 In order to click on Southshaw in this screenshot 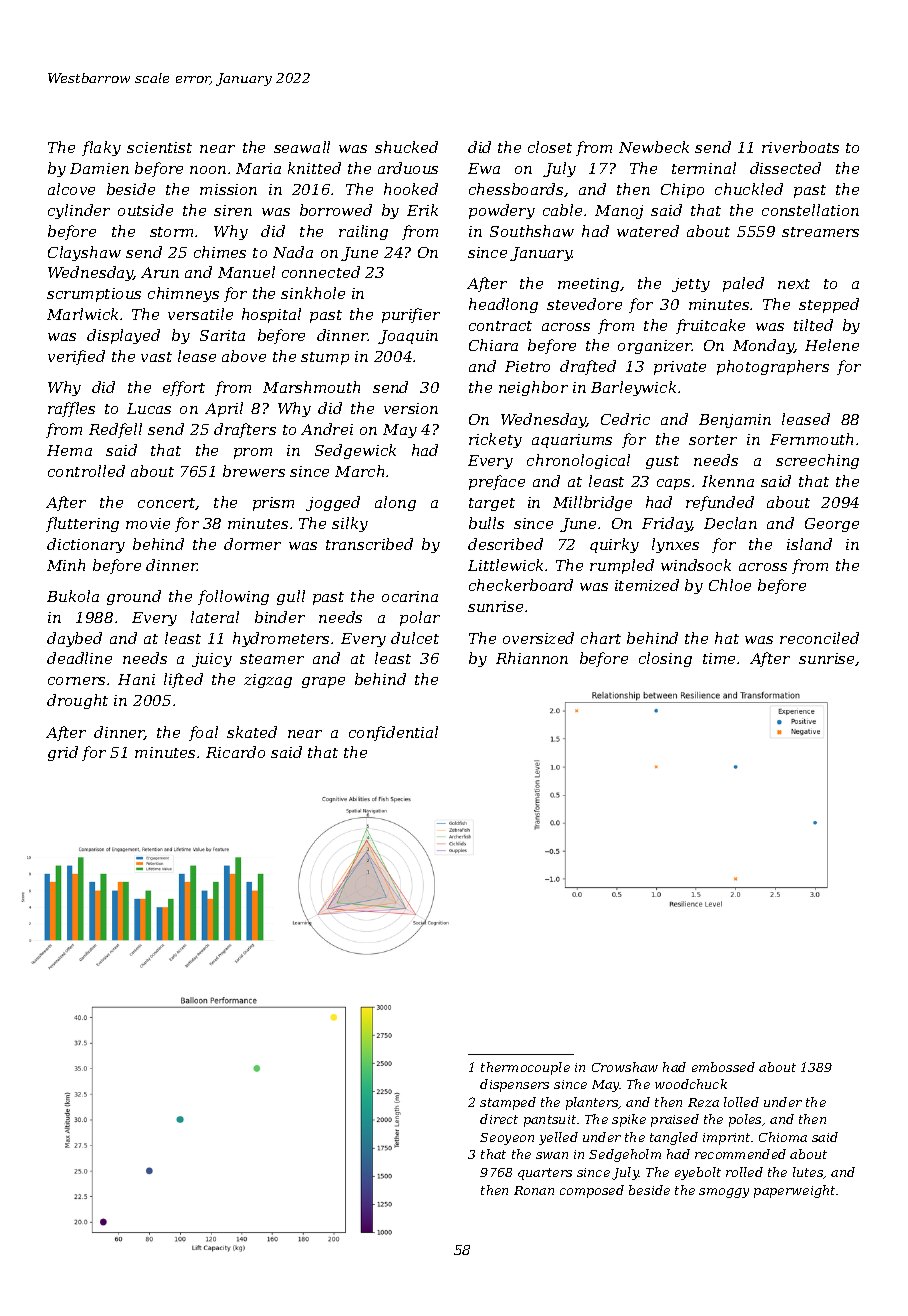, I will do `click(532, 231)`.
